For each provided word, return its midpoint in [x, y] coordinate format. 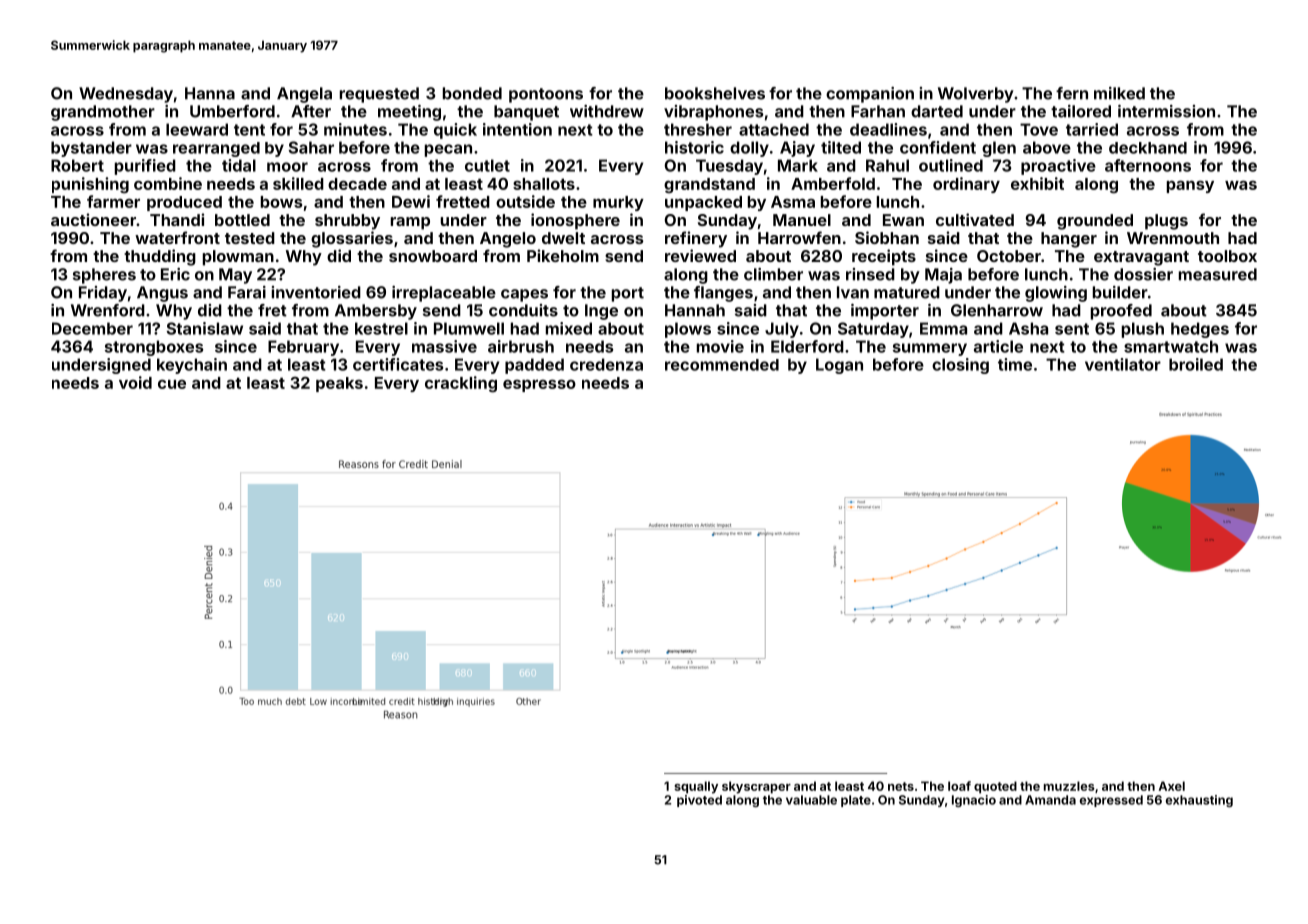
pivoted [699, 801]
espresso [539, 385]
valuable [811, 800]
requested [379, 95]
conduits [523, 310]
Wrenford [108, 310]
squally [696, 787]
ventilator [1123, 364]
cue [172, 384]
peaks [339, 384]
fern [1072, 93]
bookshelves [715, 93]
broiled [1196, 364]
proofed [1121, 312]
